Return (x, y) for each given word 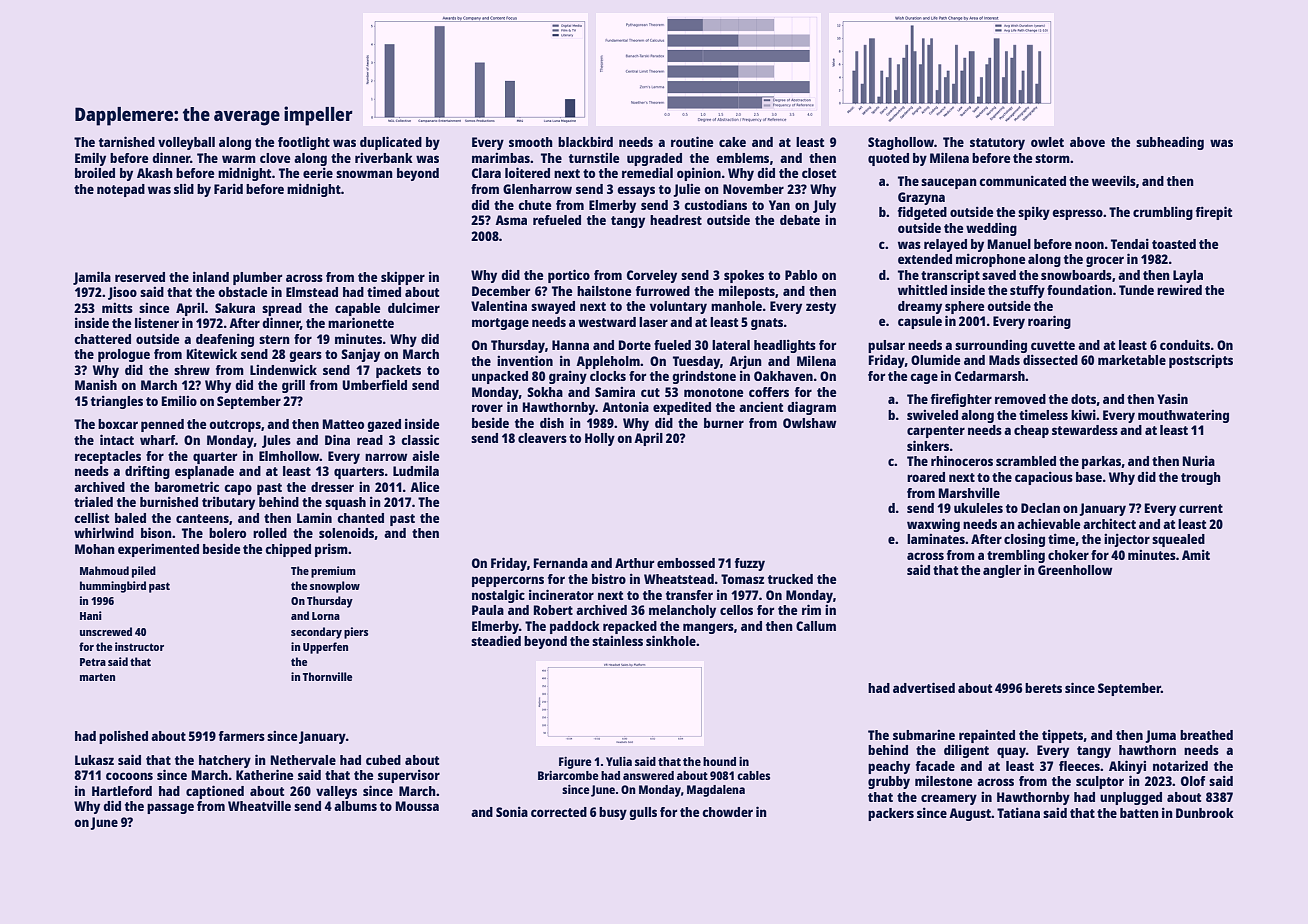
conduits (1185, 344)
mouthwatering (1183, 416)
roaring (1049, 322)
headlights (785, 346)
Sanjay (360, 355)
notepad (121, 190)
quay (1011, 752)
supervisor (409, 776)
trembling (1016, 556)
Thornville (327, 676)
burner (724, 423)
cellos (736, 610)
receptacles (108, 457)
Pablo (801, 275)
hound (719, 761)
